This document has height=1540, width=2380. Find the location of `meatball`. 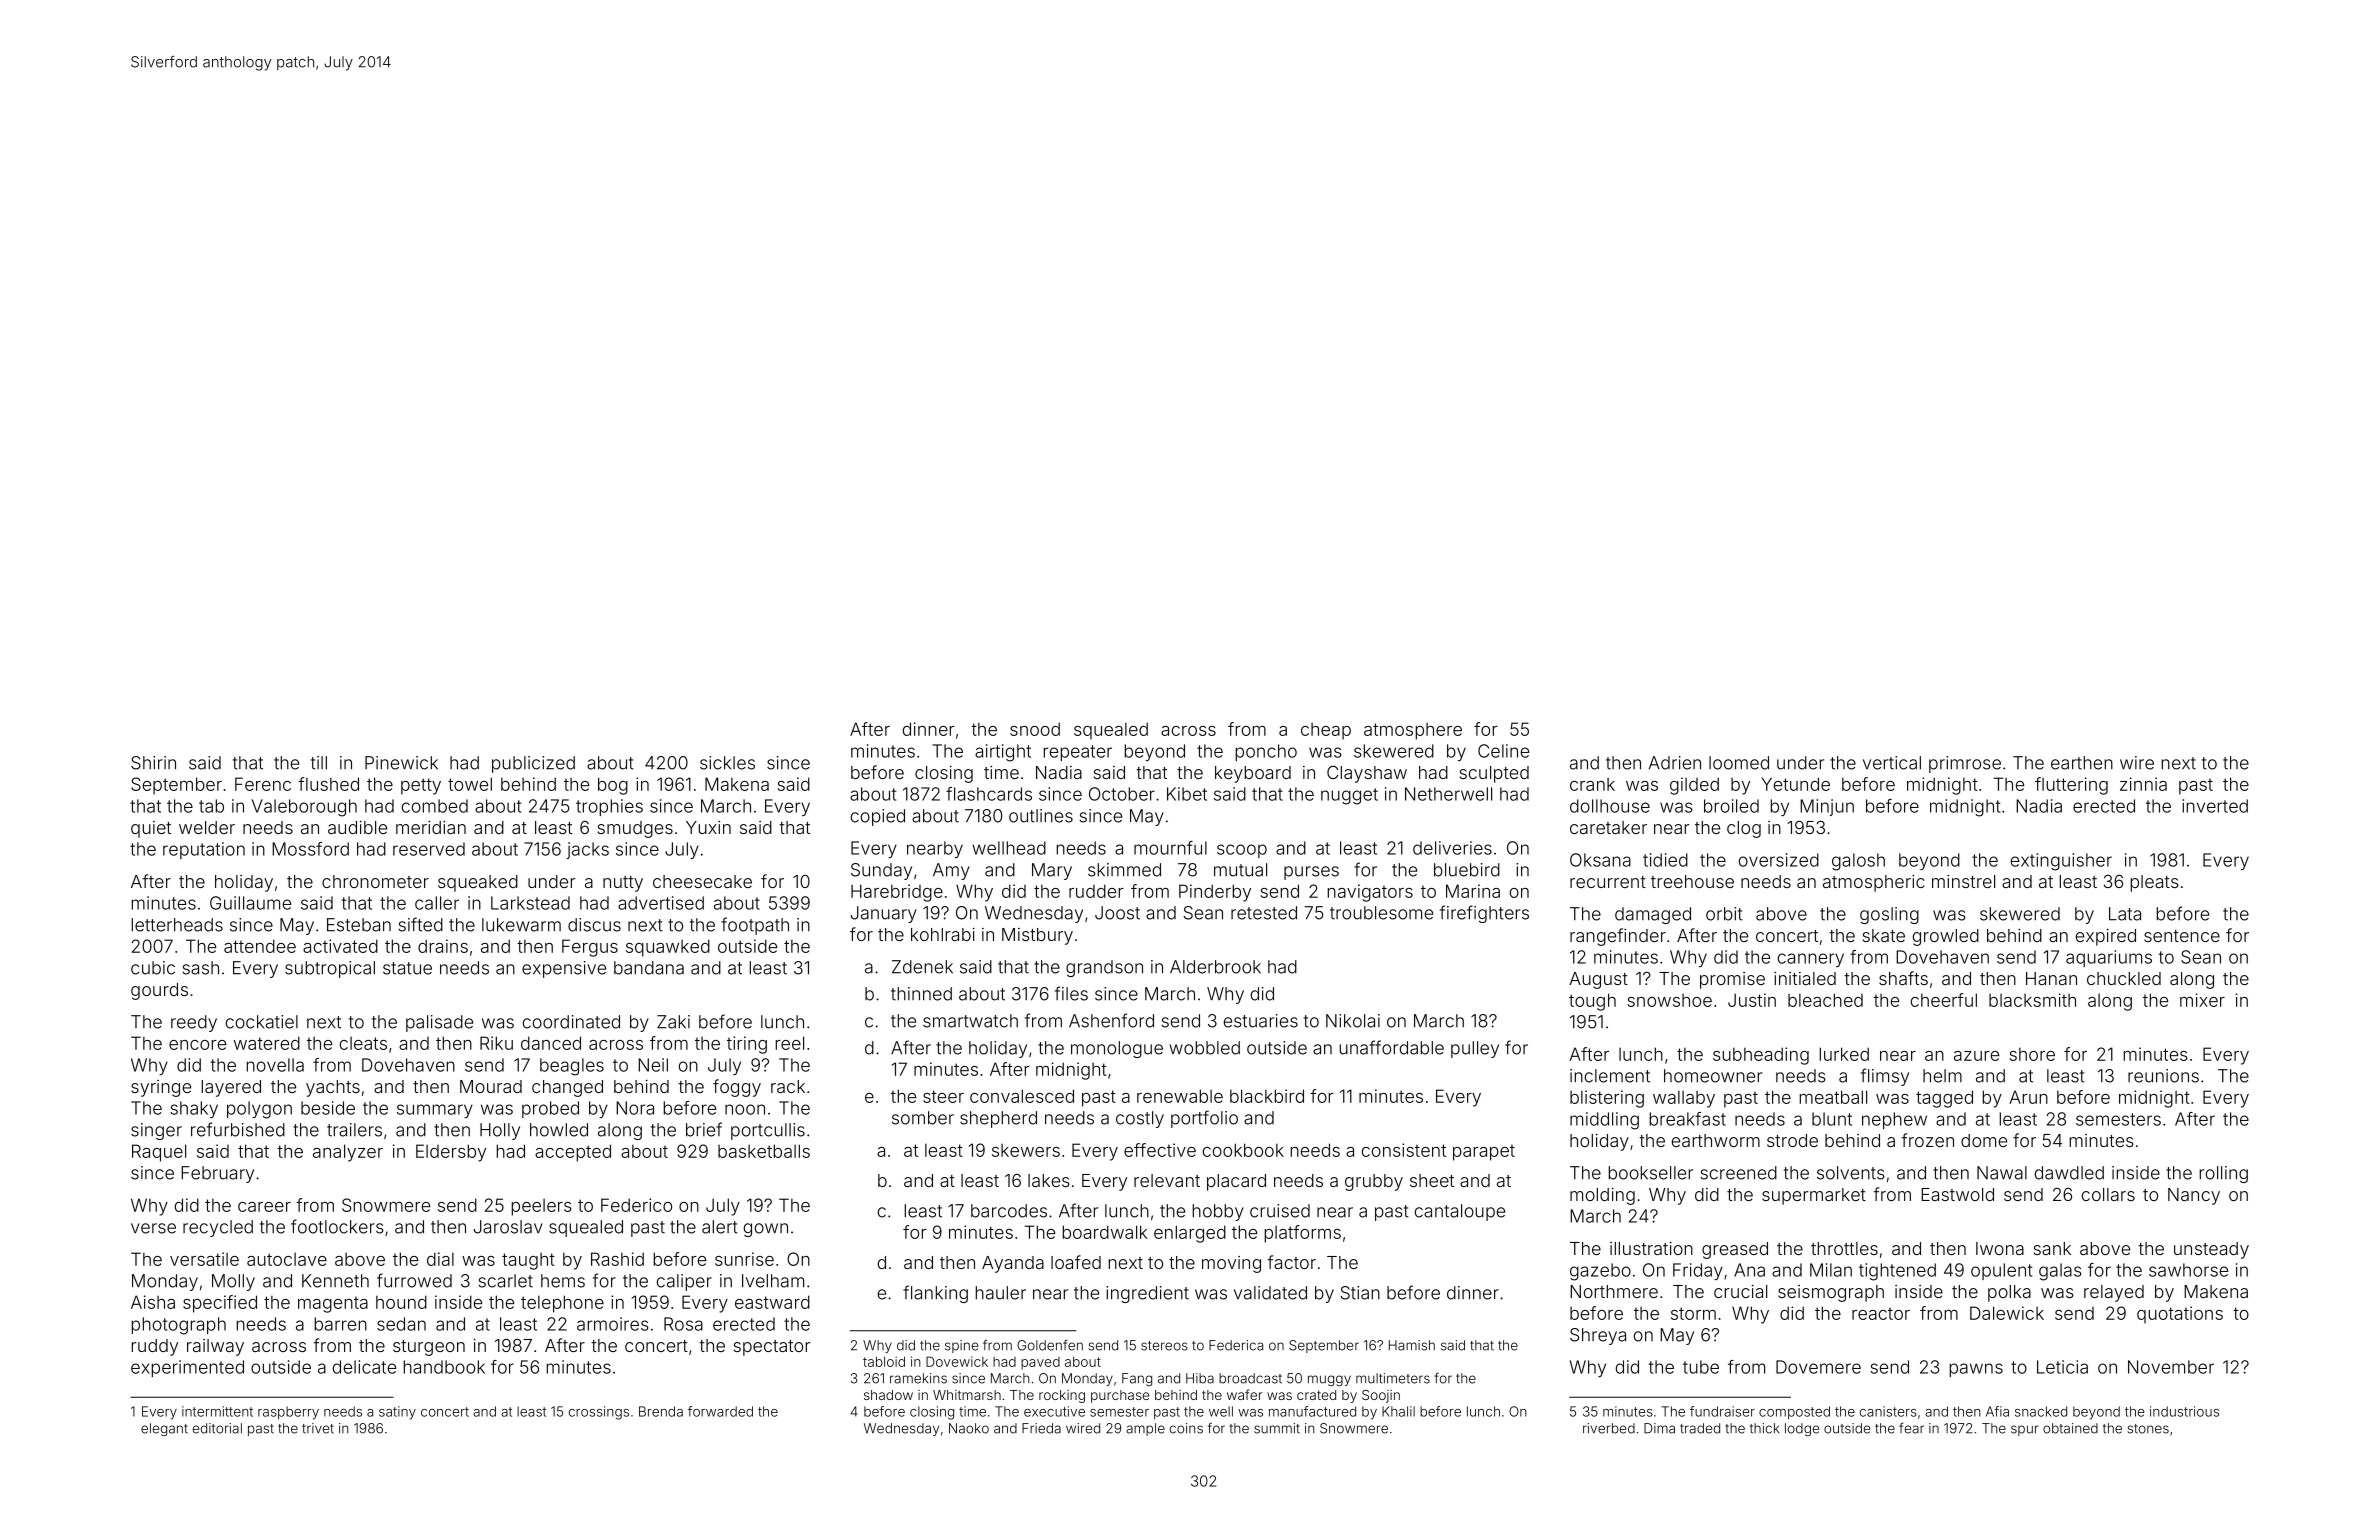

meatball is located at coordinates (1833, 1097).
